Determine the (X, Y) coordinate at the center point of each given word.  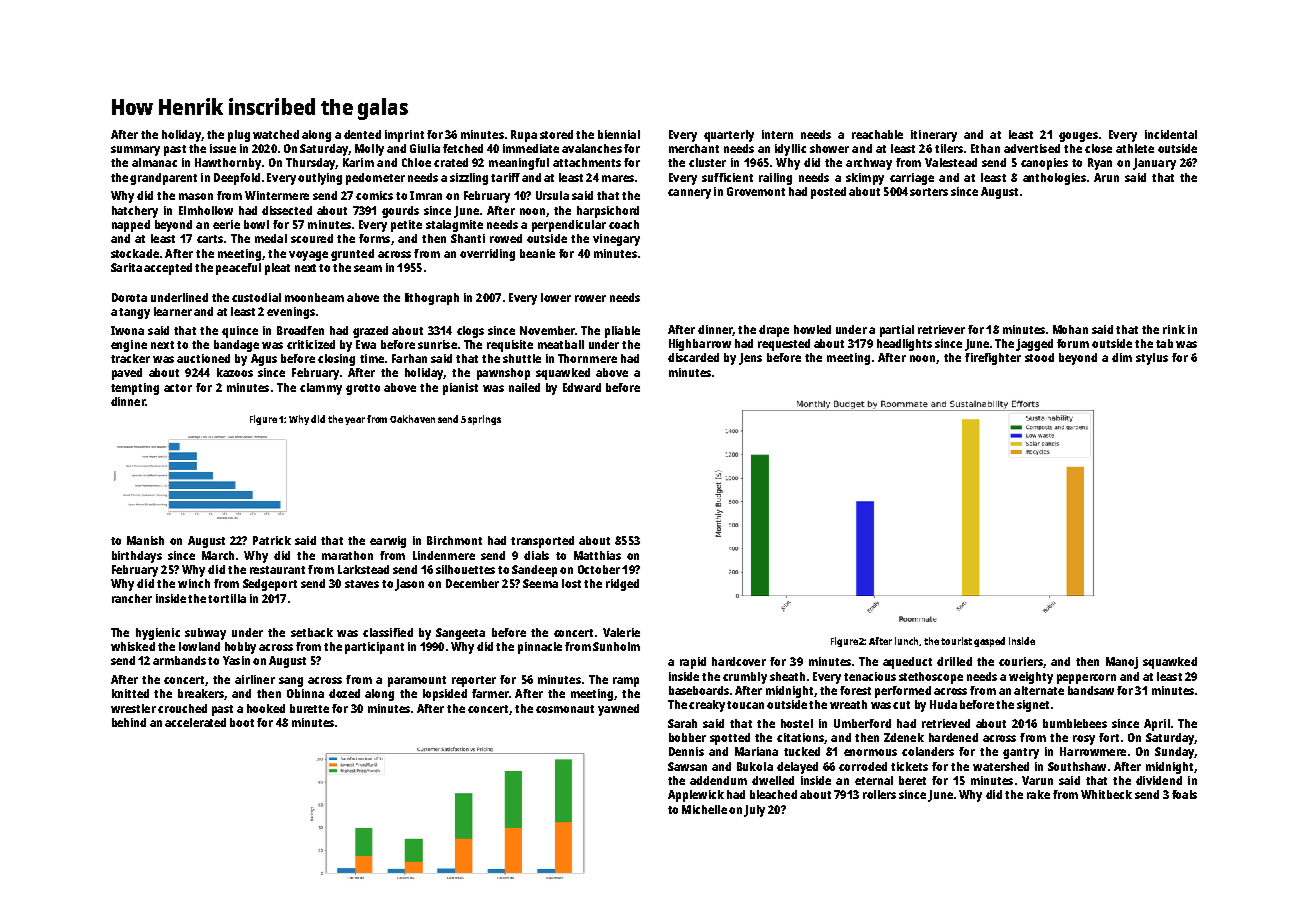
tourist (956, 641)
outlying (320, 179)
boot (242, 722)
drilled (954, 661)
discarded (693, 357)
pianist (460, 389)
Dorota (129, 297)
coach (624, 224)
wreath (848, 704)
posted (828, 193)
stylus (1152, 359)
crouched (182, 708)
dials (536, 555)
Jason (409, 585)
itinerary (934, 136)
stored (556, 134)
